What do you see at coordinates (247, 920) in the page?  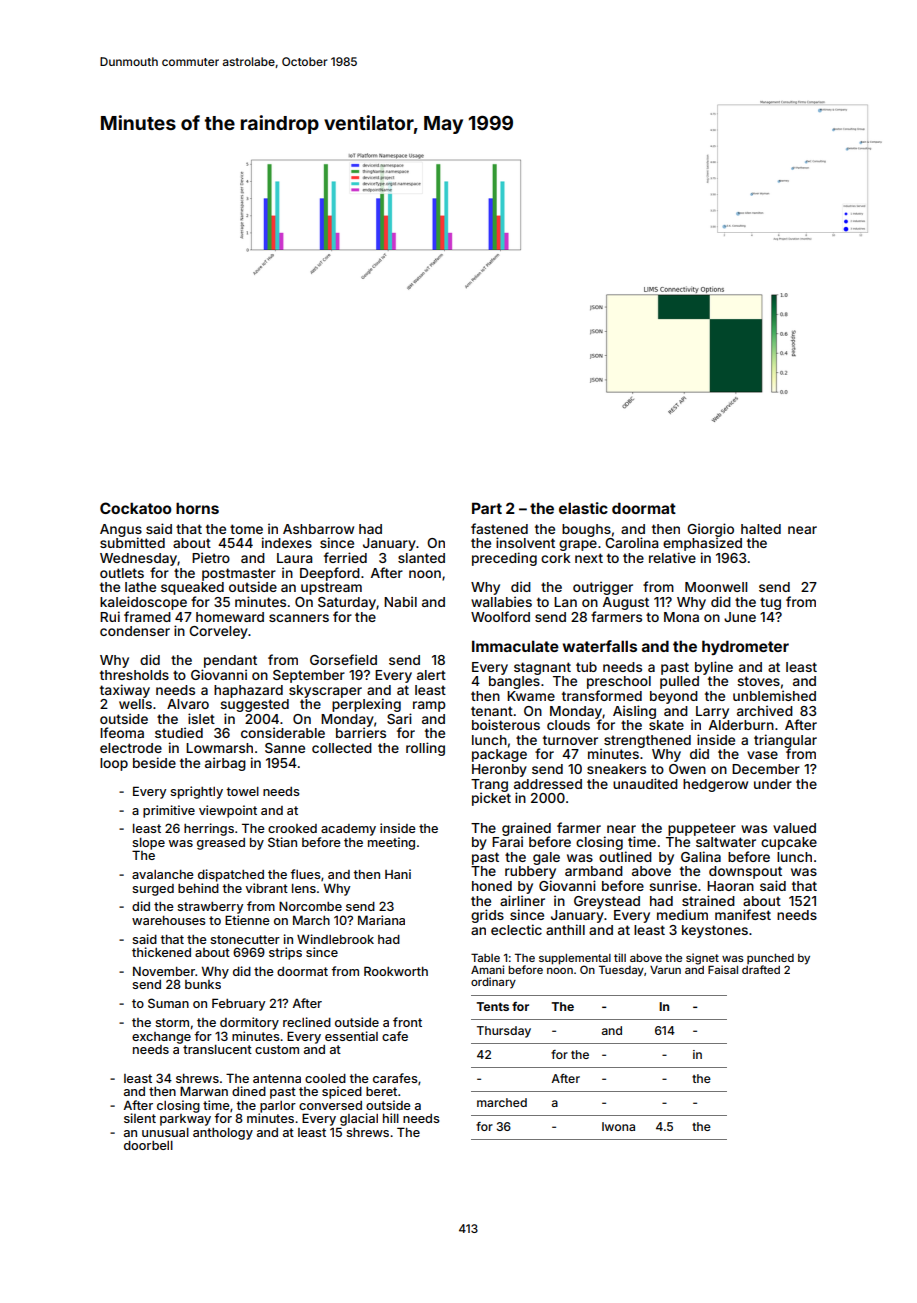 I see `Etienne` at bounding box center [247, 920].
